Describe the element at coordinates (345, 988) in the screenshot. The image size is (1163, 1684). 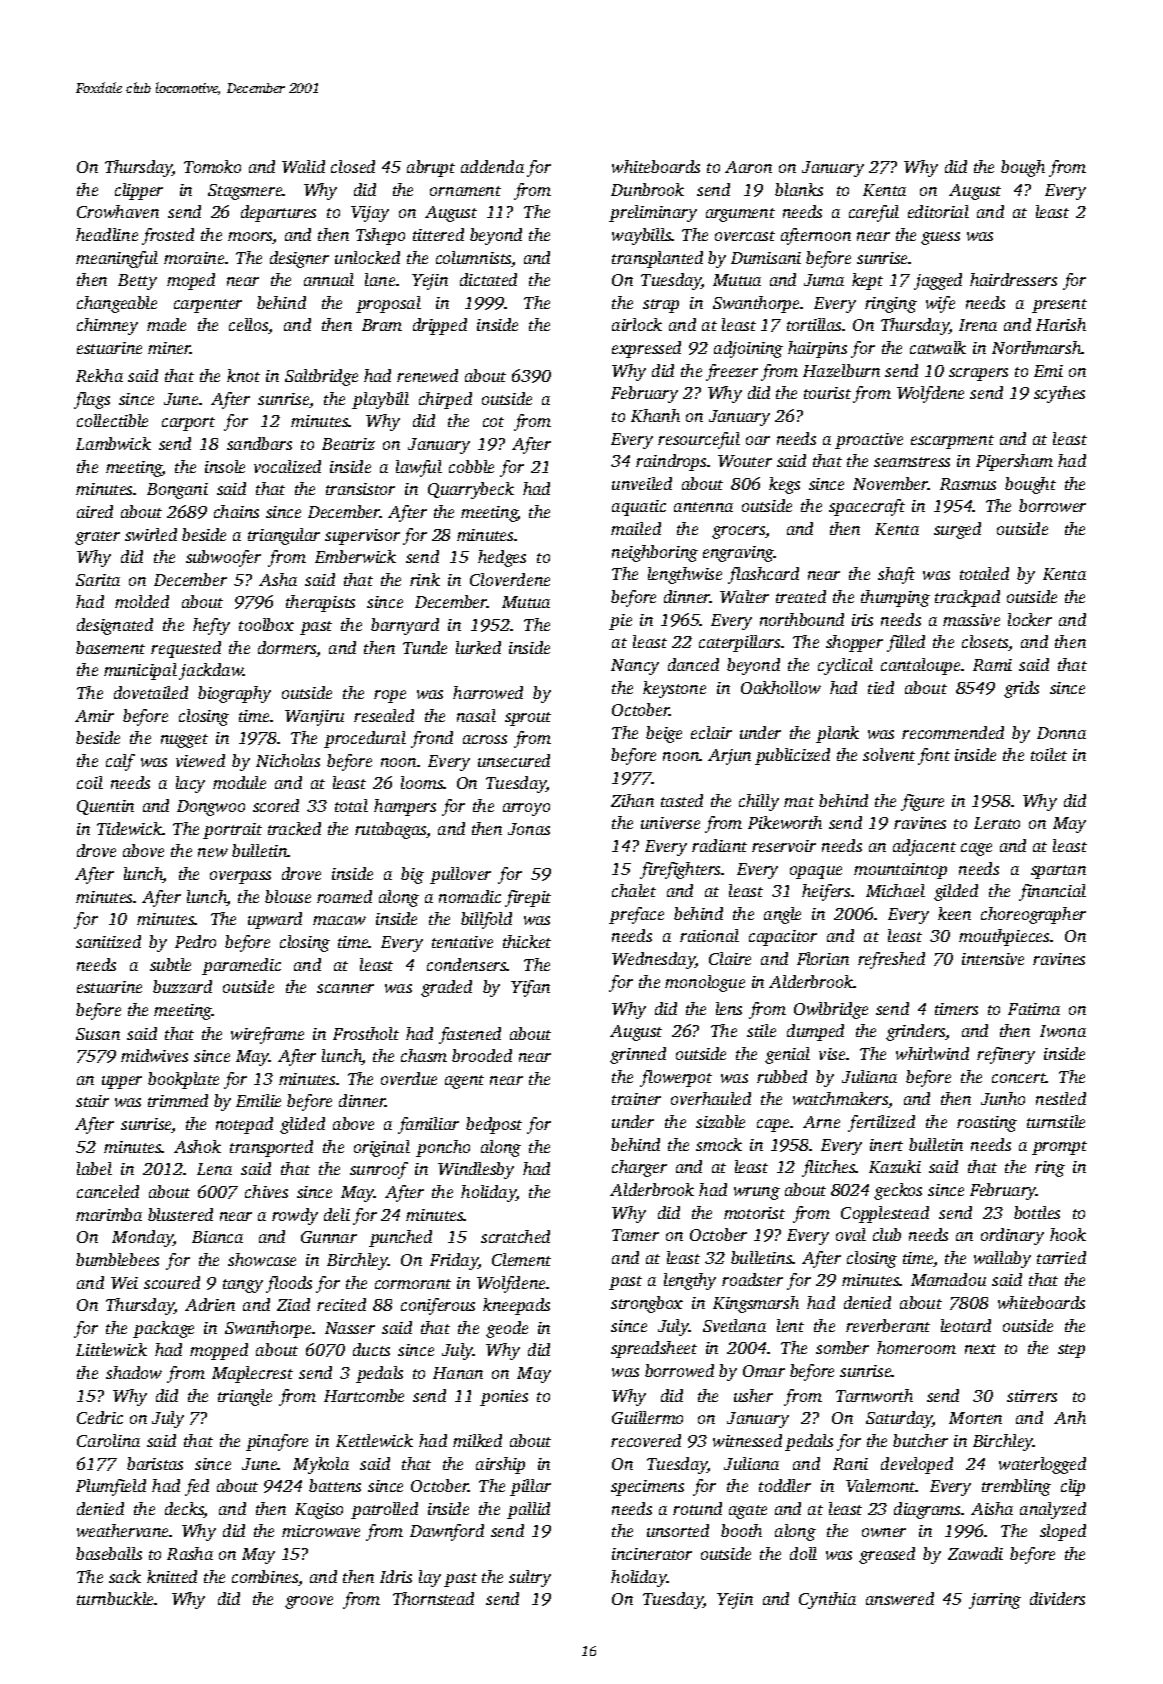
I see `scanner` at that location.
